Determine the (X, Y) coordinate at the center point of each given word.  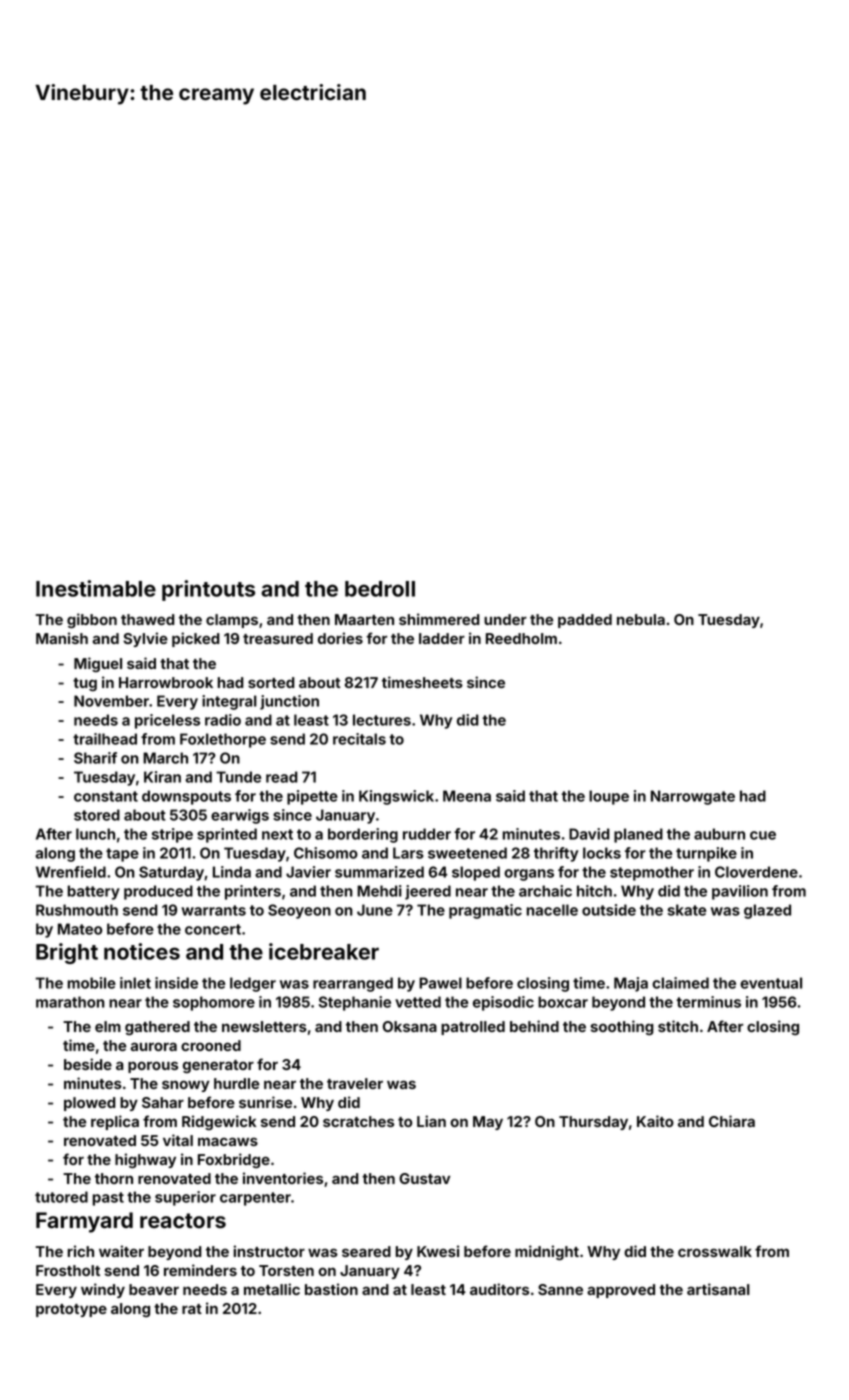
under (505, 619)
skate (687, 910)
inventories (283, 1178)
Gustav (424, 1178)
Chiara (732, 1121)
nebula (641, 619)
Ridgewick (219, 1122)
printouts (208, 590)
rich (81, 1251)
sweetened (467, 853)
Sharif (95, 758)
